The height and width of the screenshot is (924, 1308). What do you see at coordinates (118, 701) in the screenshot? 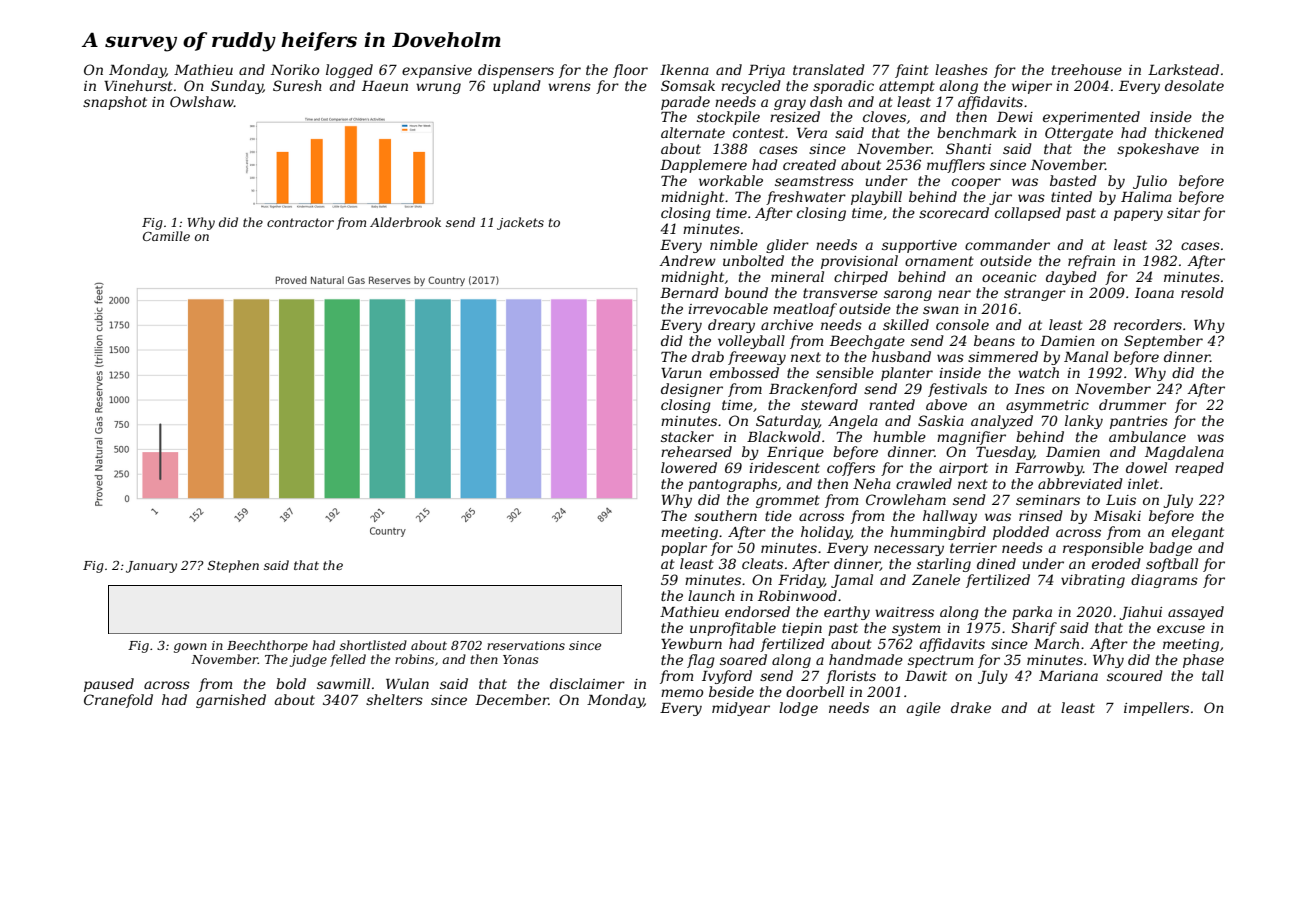
I see `Cranefold` at bounding box center [118, 701].
